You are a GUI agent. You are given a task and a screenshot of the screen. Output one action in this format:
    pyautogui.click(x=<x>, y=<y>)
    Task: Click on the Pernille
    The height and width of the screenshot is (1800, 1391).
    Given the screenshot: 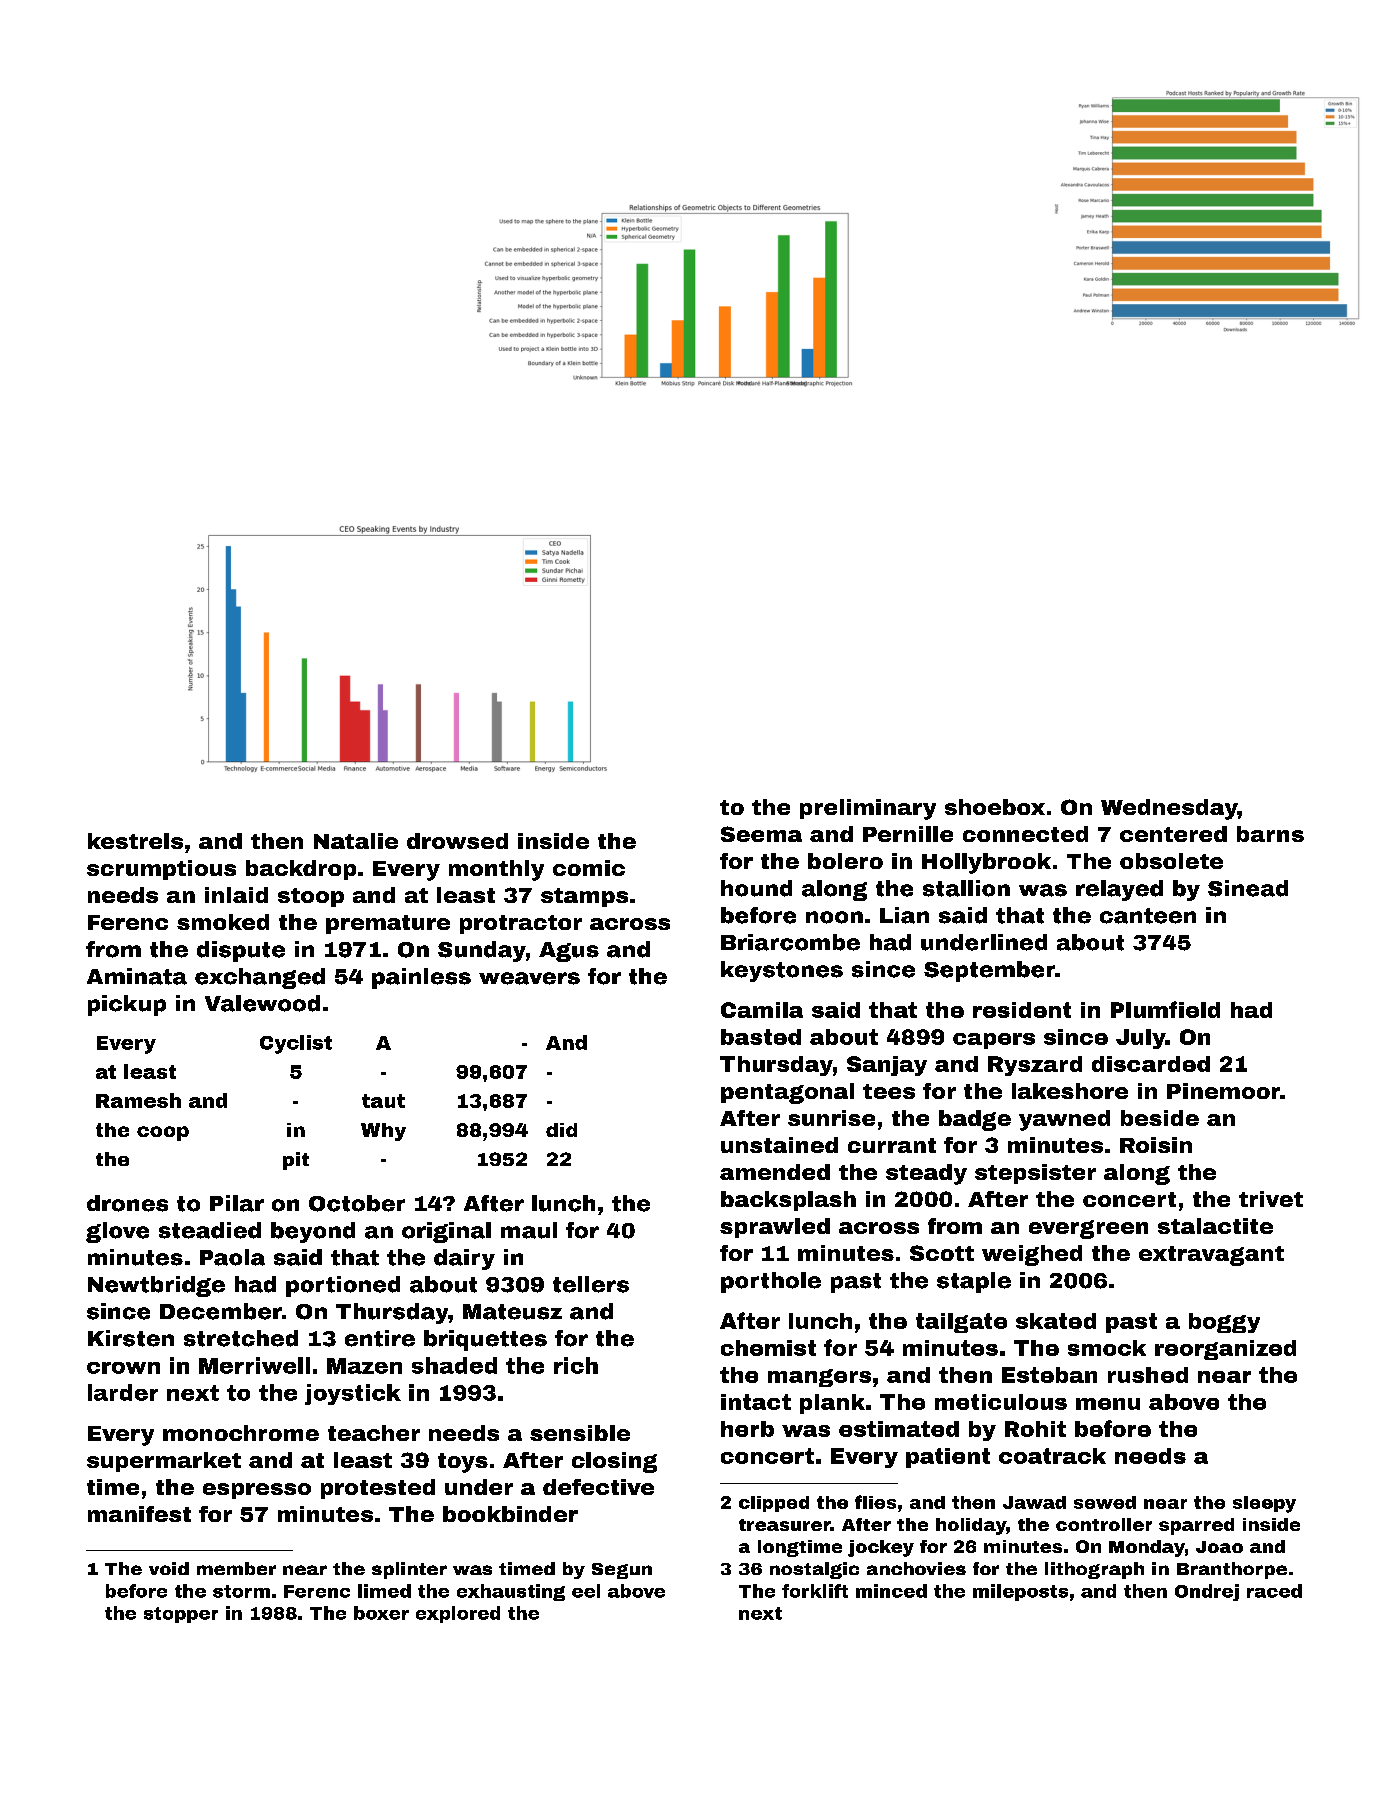 What is the action you would take?
    pyautogui.click(x=908, y=834)
